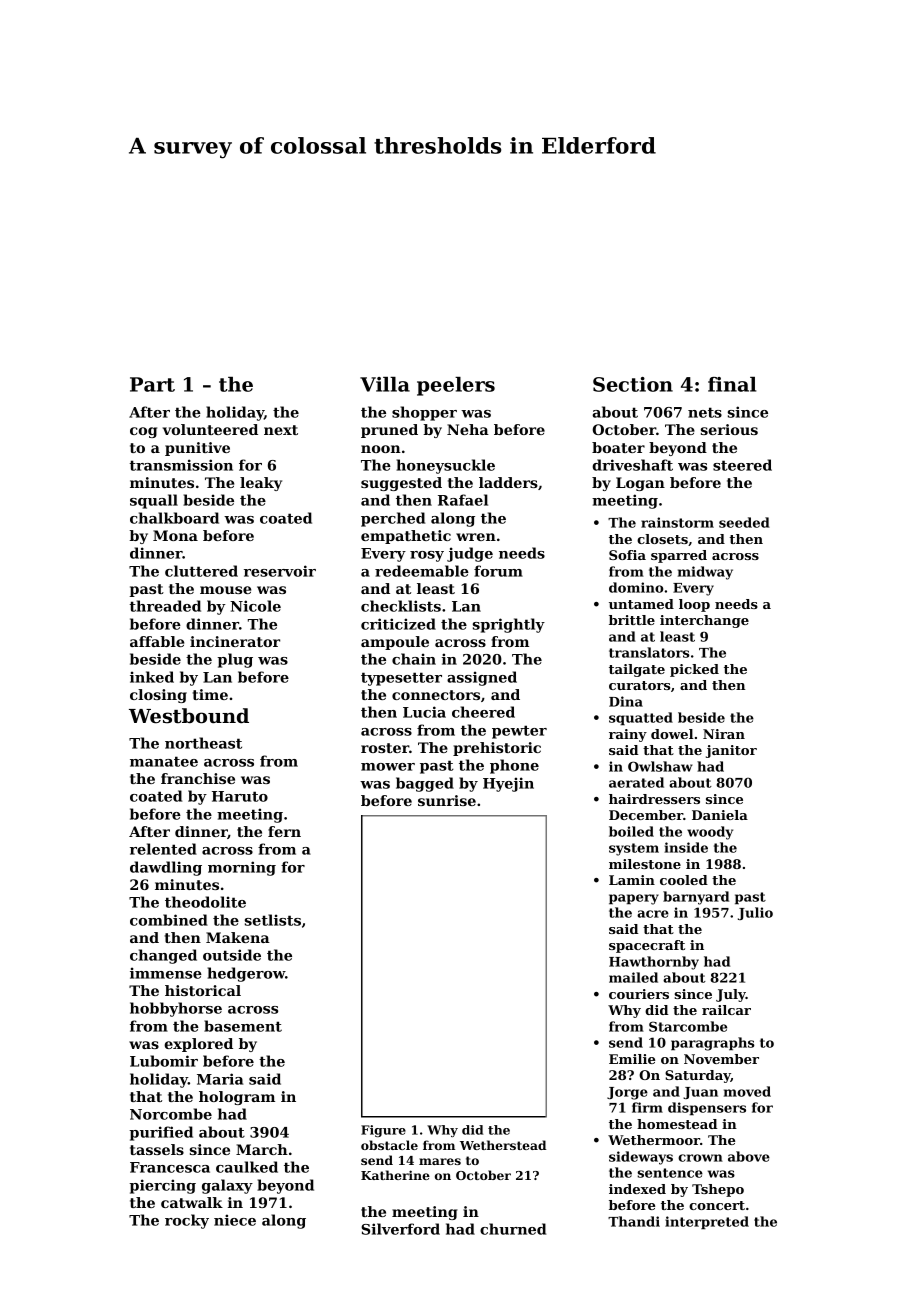  Describe the element at coordinates (744, 522) in the page. I see `seeded` at that location.
